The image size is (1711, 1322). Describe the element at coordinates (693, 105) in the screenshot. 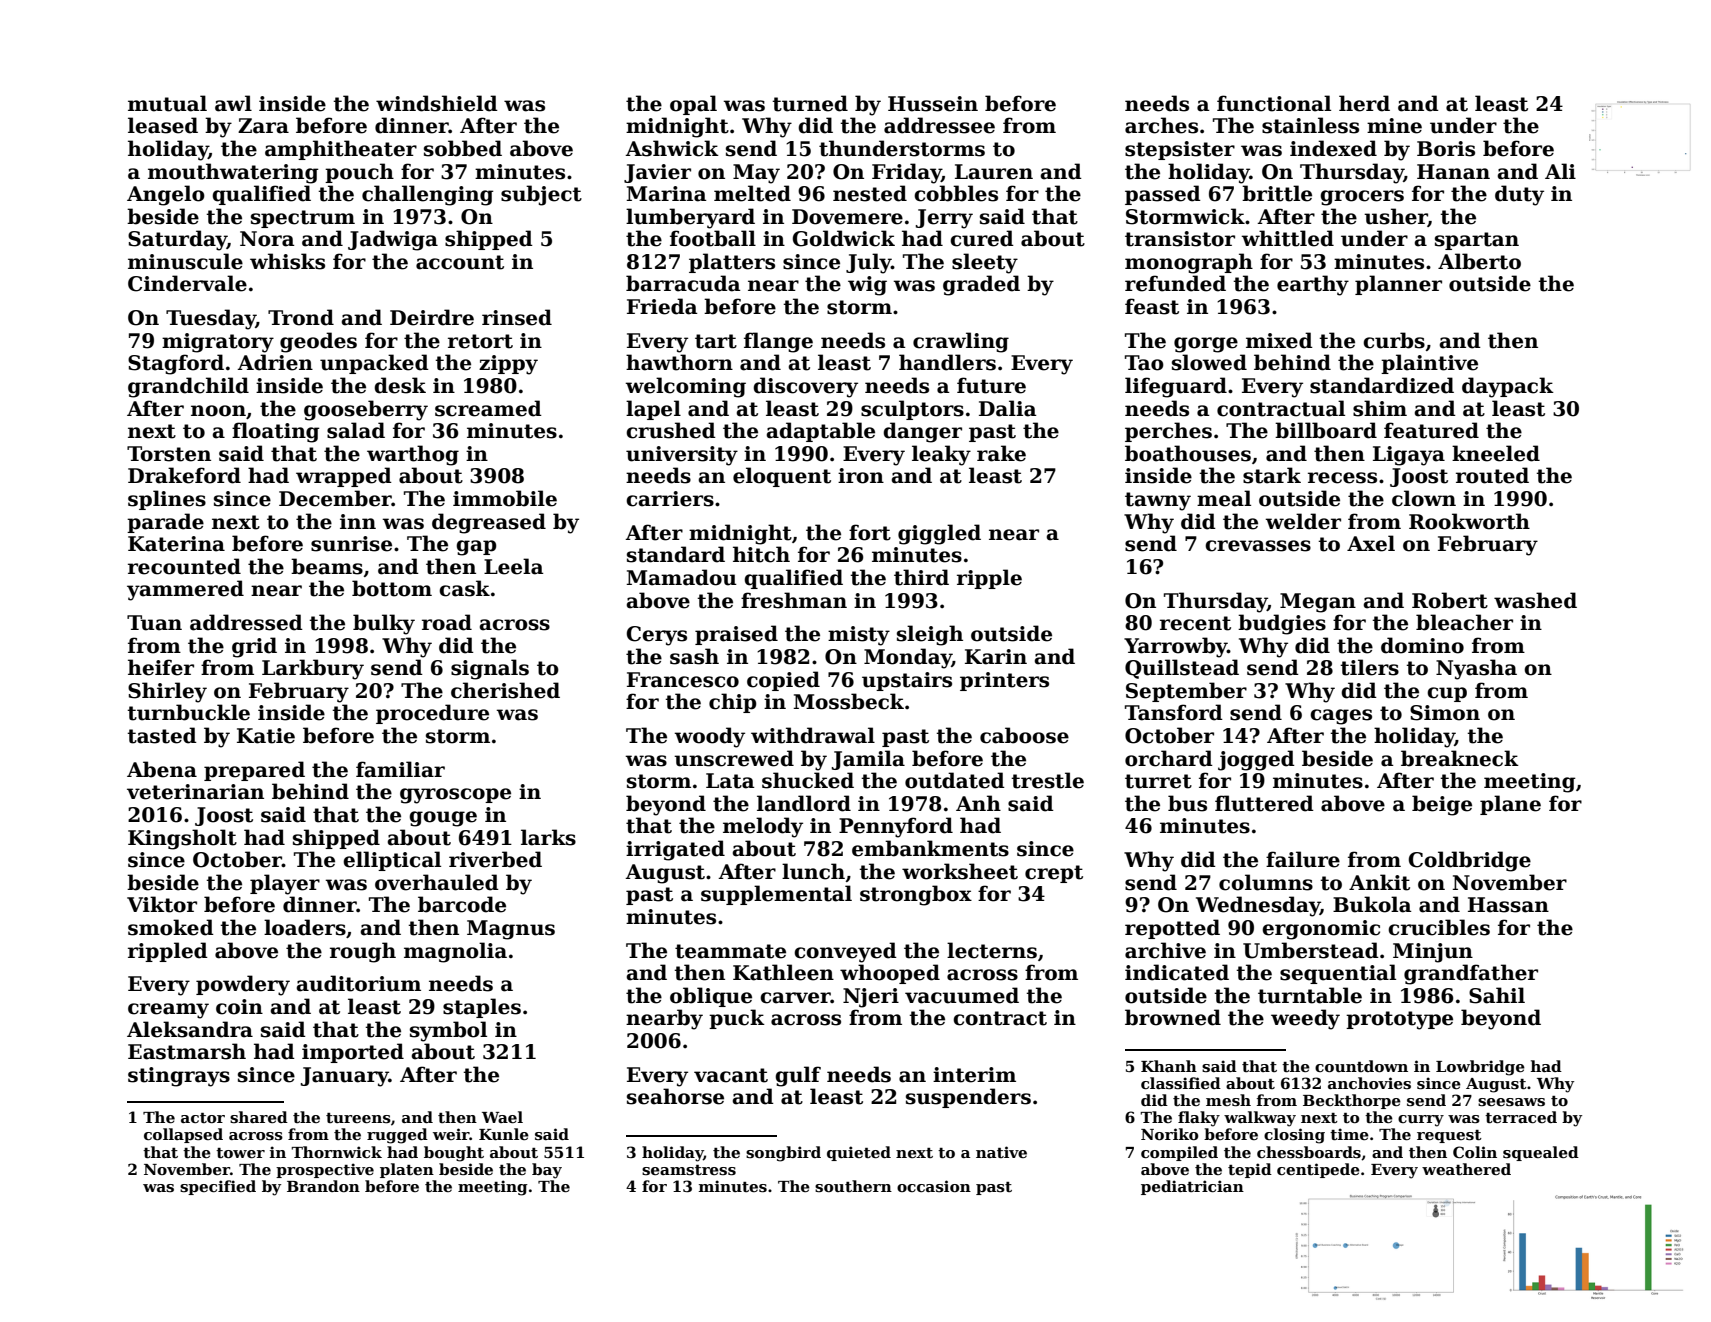

I see `opal` at that location.
